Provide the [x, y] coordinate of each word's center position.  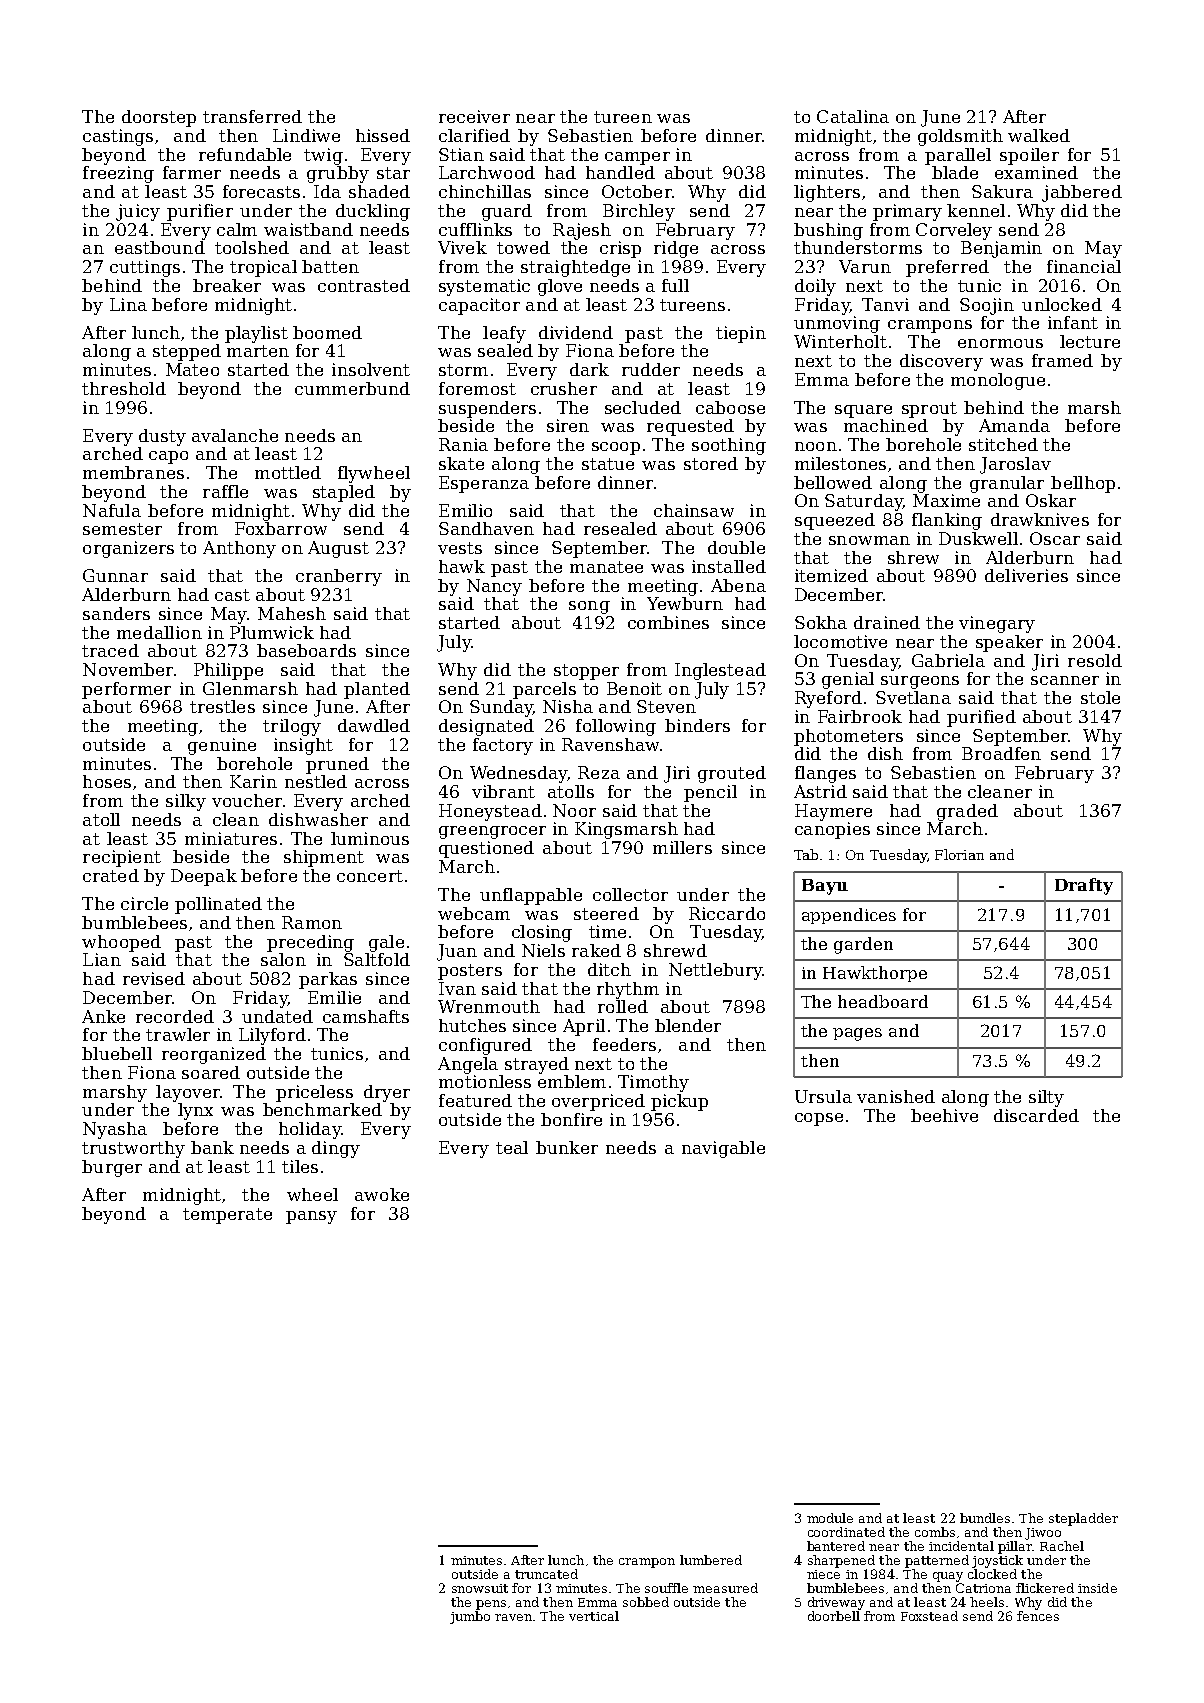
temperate [227, 1216]
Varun [865, 266]
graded [967, 812]
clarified [474, 135]
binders [697, 725]
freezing [118, 174]
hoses [107, 781]
